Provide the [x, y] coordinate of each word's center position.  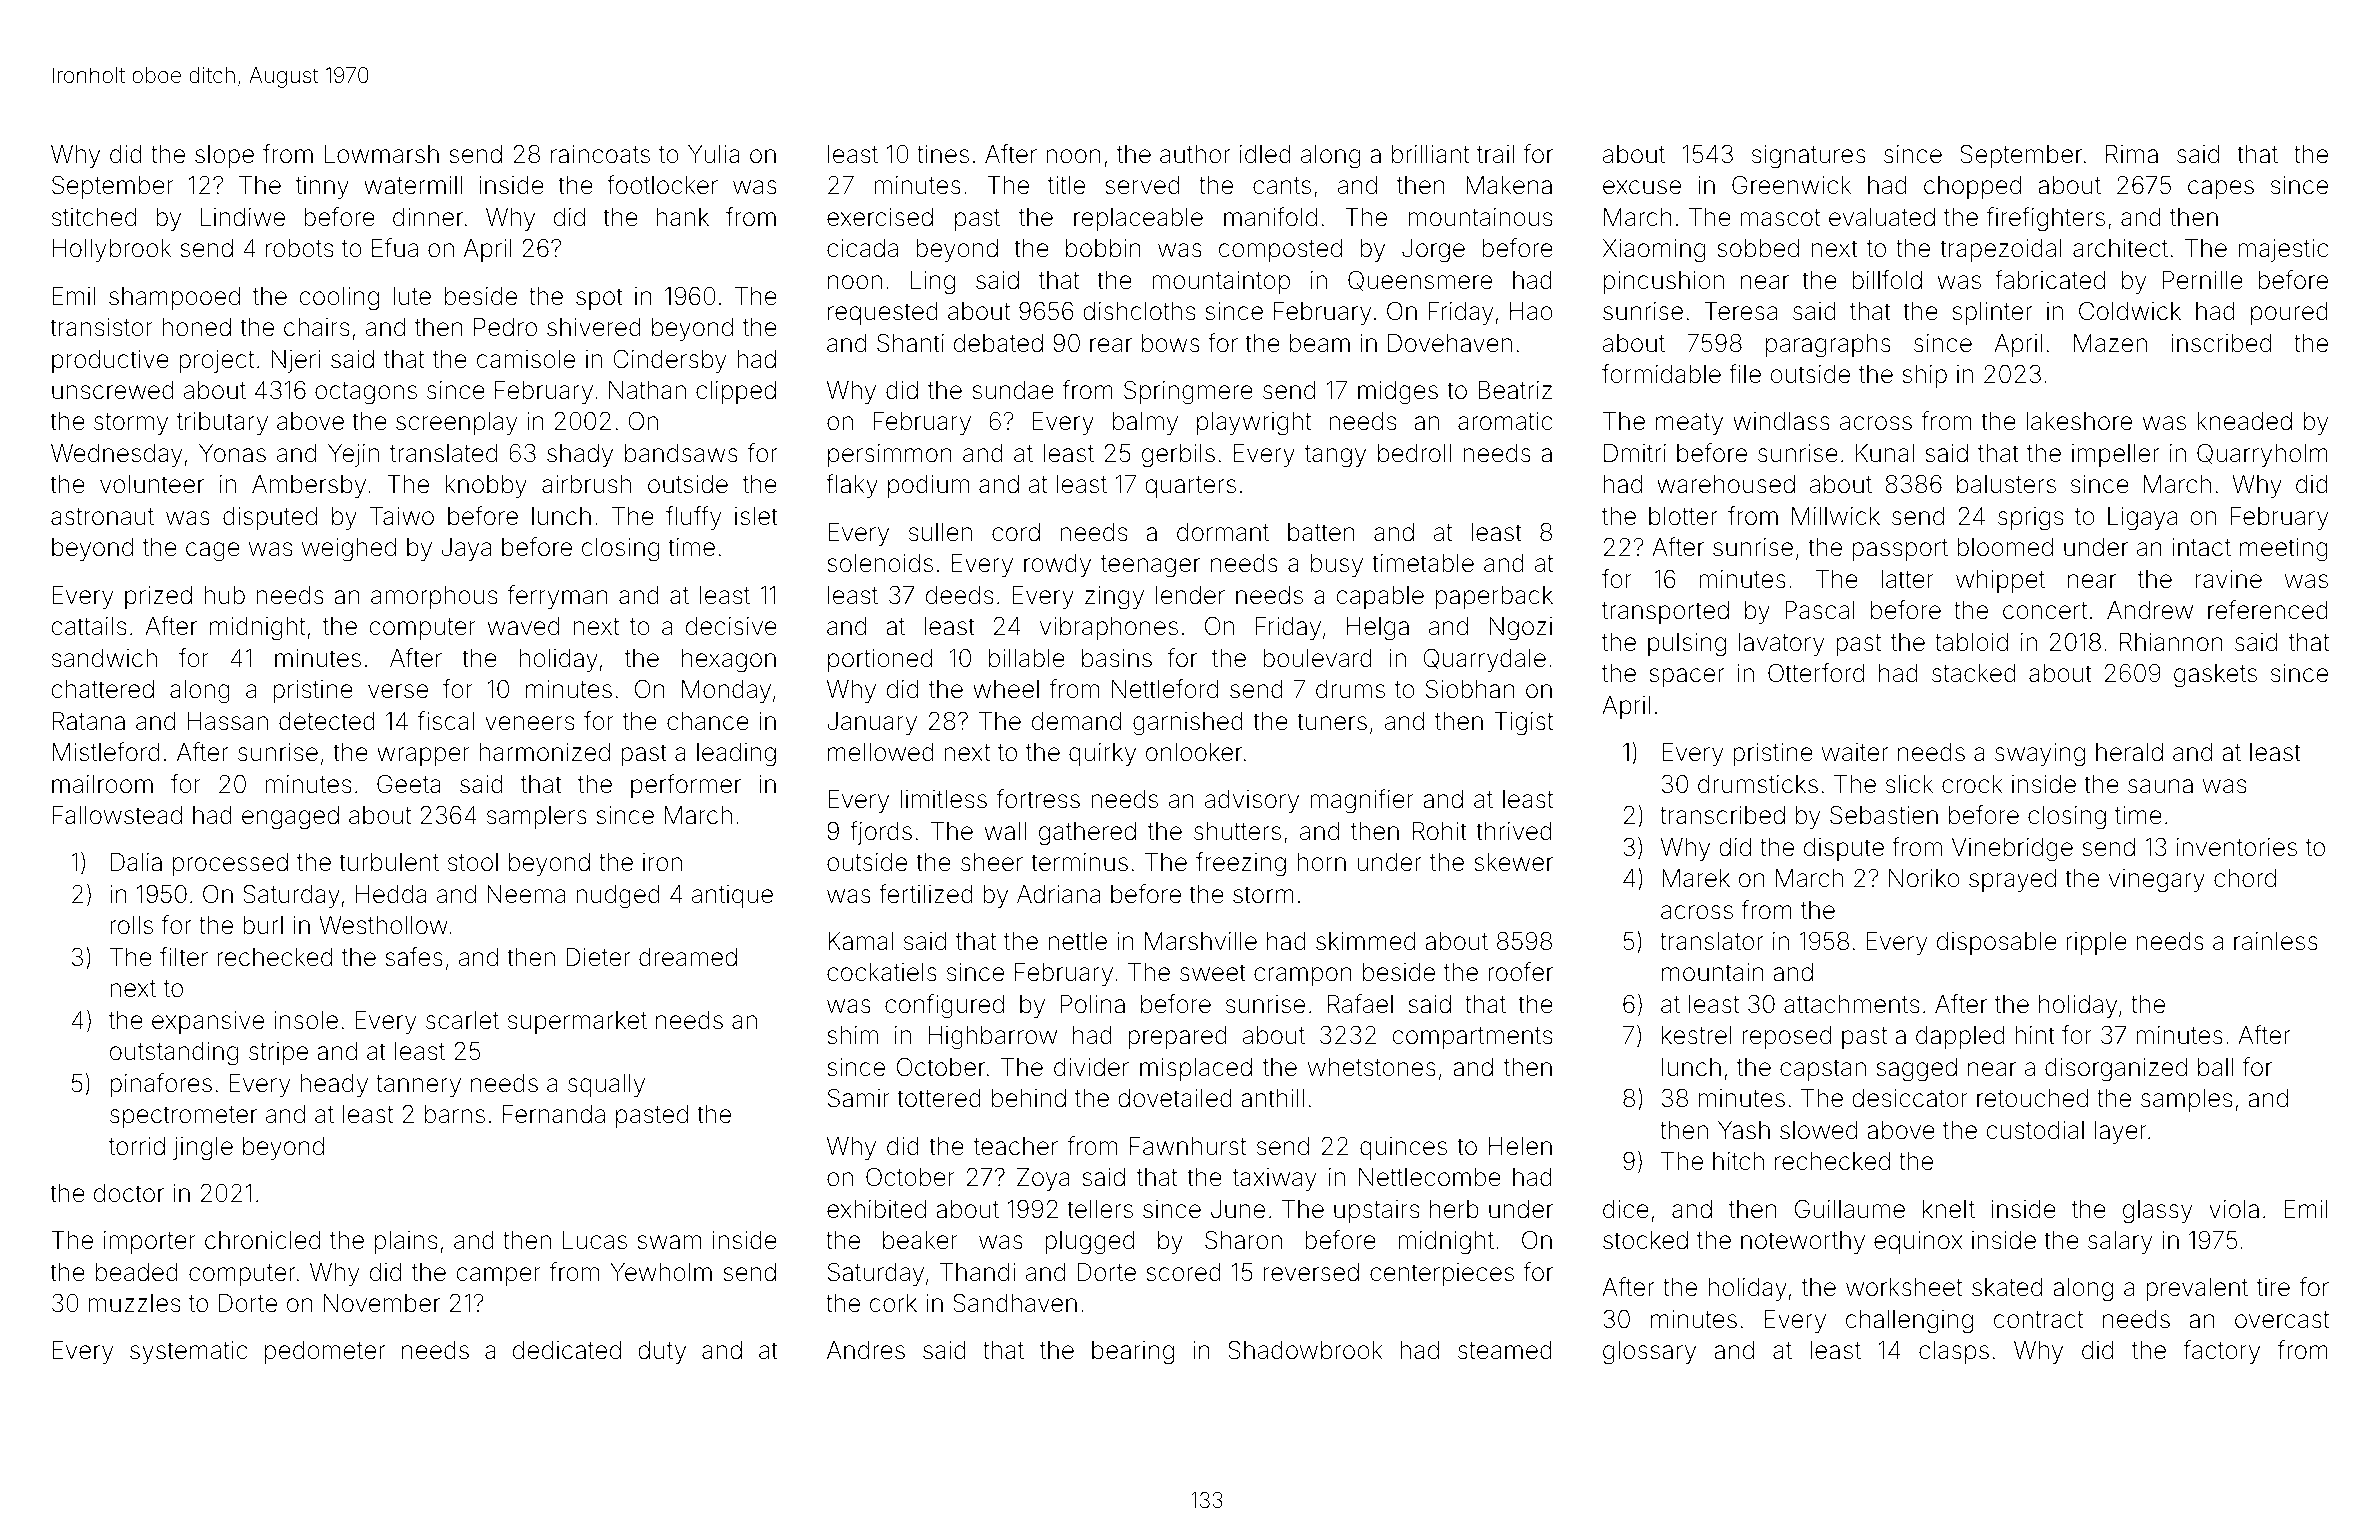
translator [1711, 941]
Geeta [409, 784]
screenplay [457, 423]
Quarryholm [2262, 455]
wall [1005, 831]
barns [455, 1114]
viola [2234, 1209]
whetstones [1372, 1067]
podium [928, 486]
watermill [413, 185]
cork [893, 1303]
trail [1495, 154]
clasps [1954, 1352]
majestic [2283, 250]
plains [406, 1242]
